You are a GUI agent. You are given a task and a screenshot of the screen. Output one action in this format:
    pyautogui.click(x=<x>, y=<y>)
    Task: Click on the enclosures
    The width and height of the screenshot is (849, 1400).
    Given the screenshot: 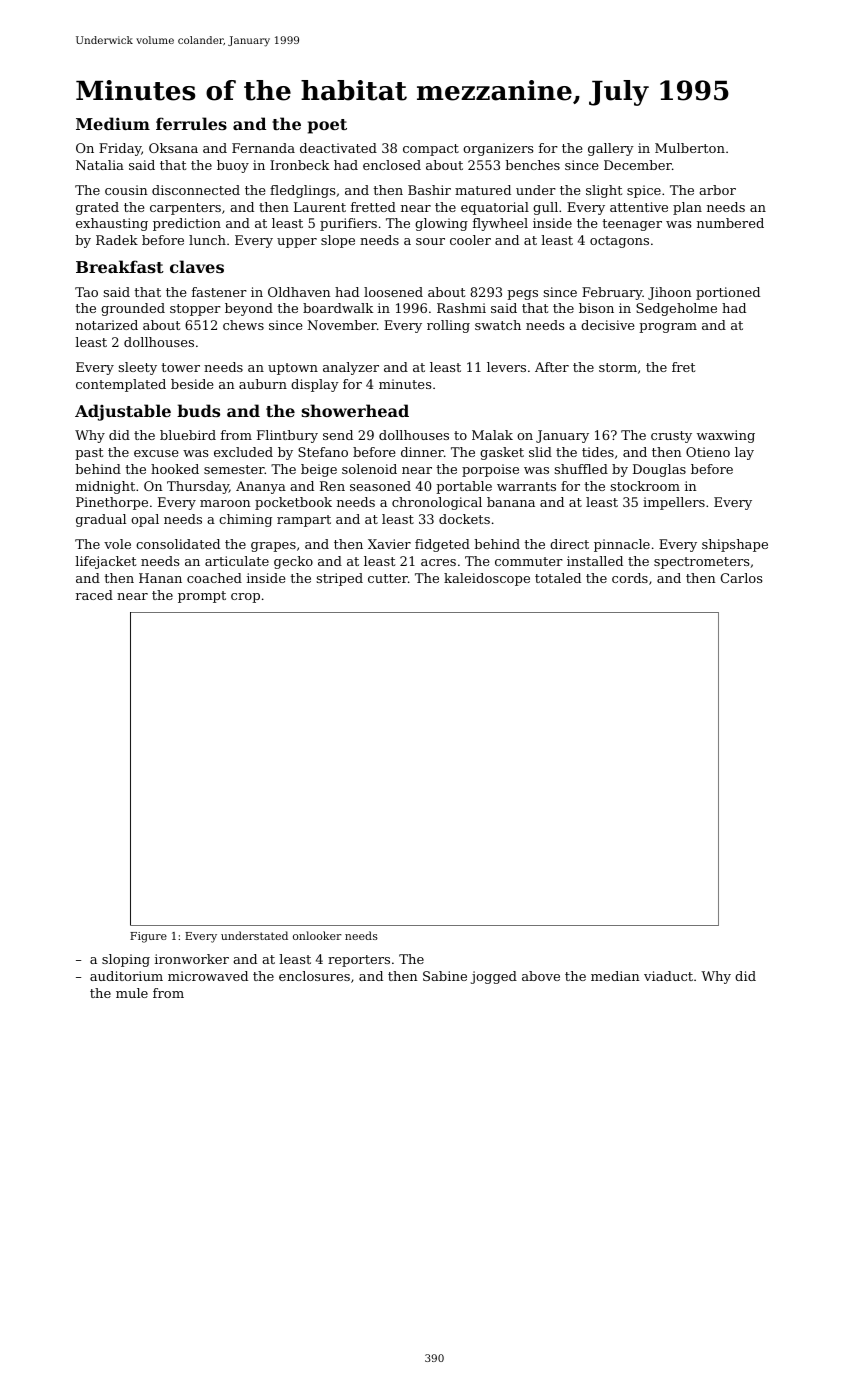 What is the action you would take?
    pyautogui.click(x=314, y=976)
